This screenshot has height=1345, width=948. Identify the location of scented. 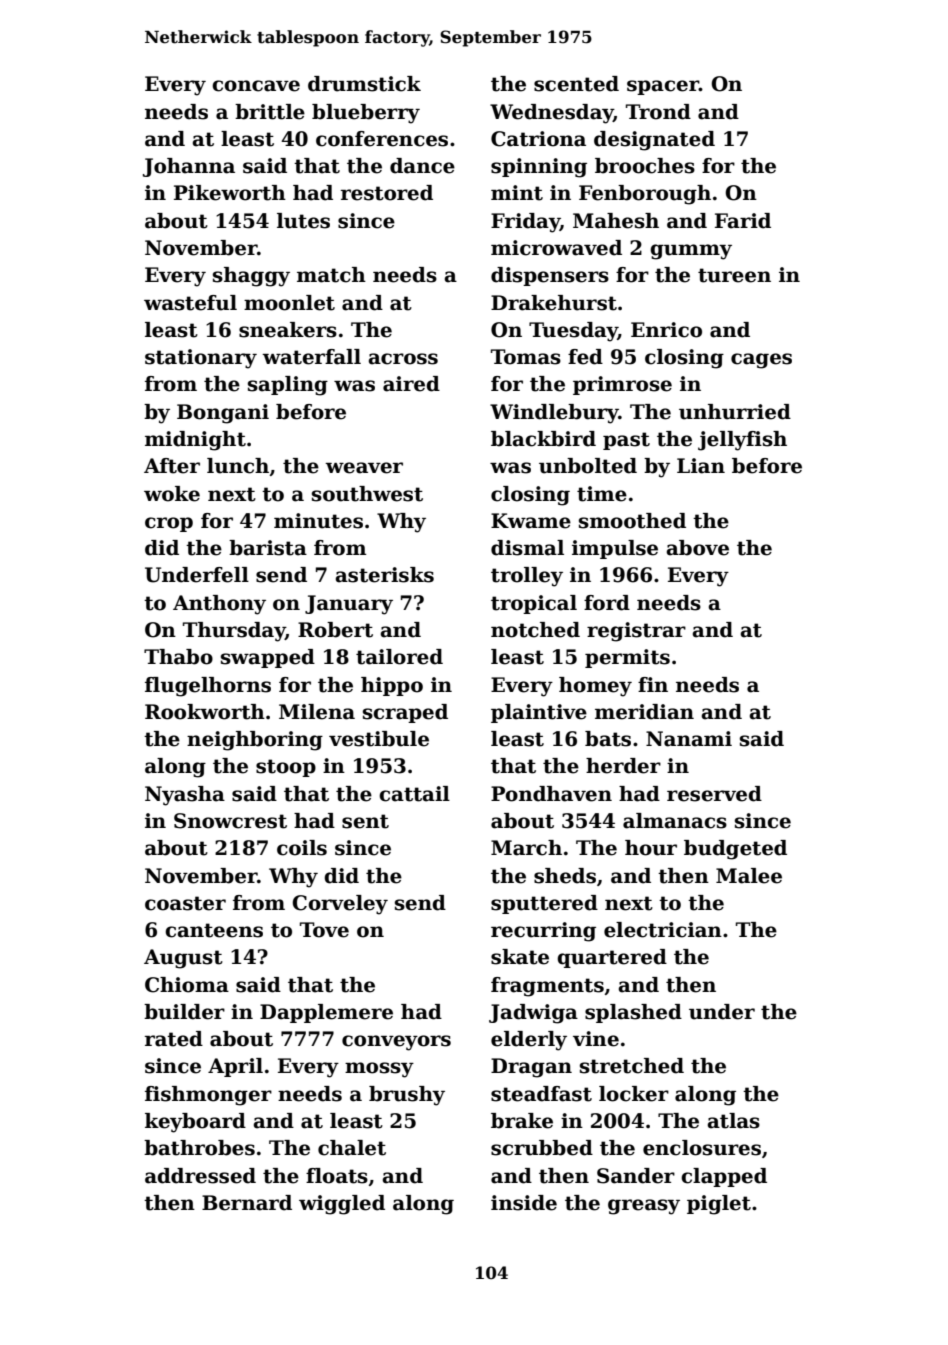
(576, 84).
